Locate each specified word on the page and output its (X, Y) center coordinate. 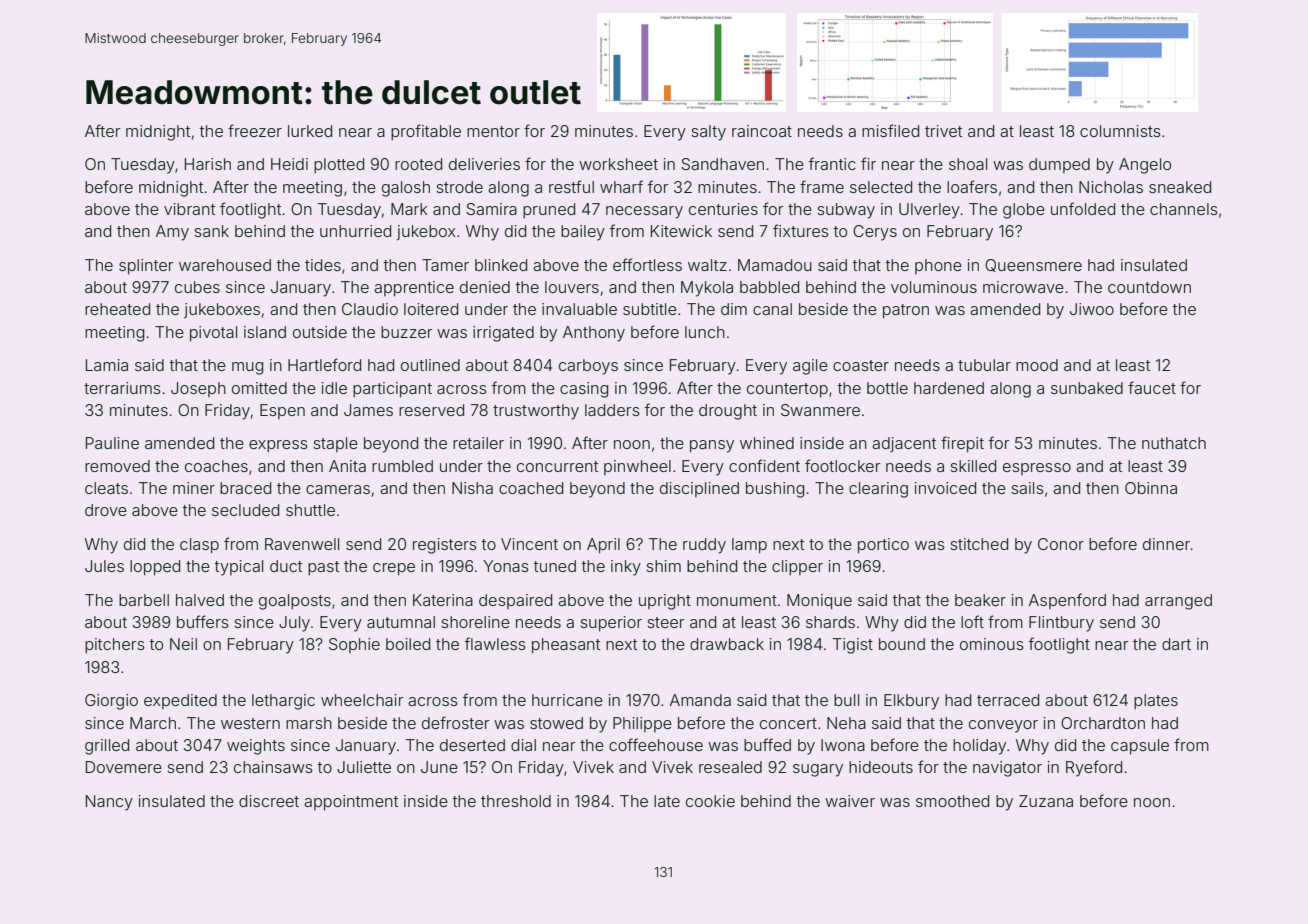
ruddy (704, 546)
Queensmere (1033, 265)
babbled (769, 287)
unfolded (1083, 208)
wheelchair (362, 700)
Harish (208, 164)
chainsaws (273, 767)
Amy (172, 233)
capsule (1140, 747)
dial (523, 745)
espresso (1037, 469)
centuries (723, 209)
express (278, 446)
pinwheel (637, 467)
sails (1027, 488)
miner (194, 488)
